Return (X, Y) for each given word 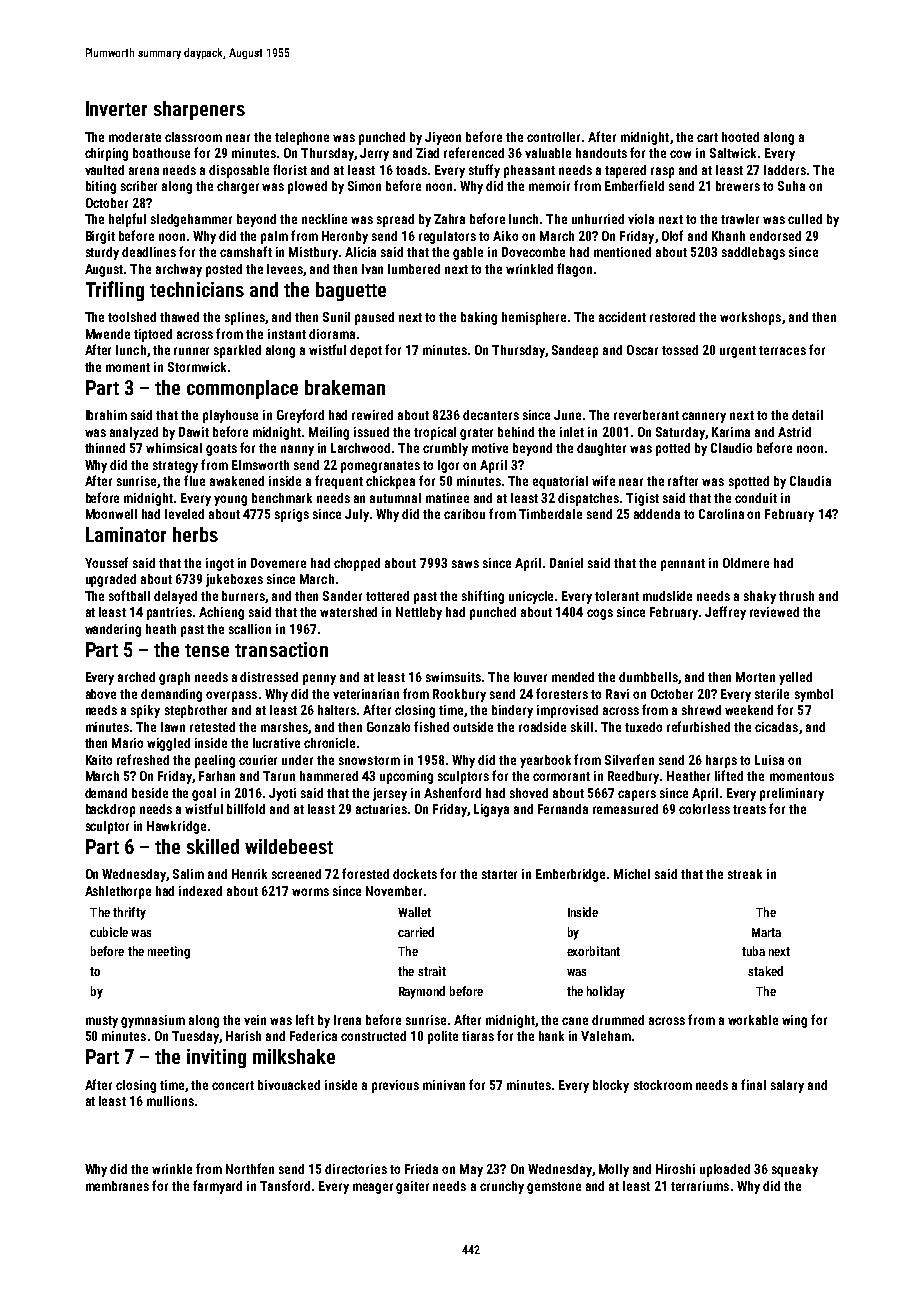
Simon (364, 186)
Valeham (606, 1036)
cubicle (109, 932)
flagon (574, 270)
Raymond (422, 992)
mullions (170, 1101)
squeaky (795, 1170)
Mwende (108, 334)
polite (443, 1037)
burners (243, 596)
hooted (740, 137)
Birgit (100, 237)
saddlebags (753, 253)
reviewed (774, 612)
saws (465, 564)
